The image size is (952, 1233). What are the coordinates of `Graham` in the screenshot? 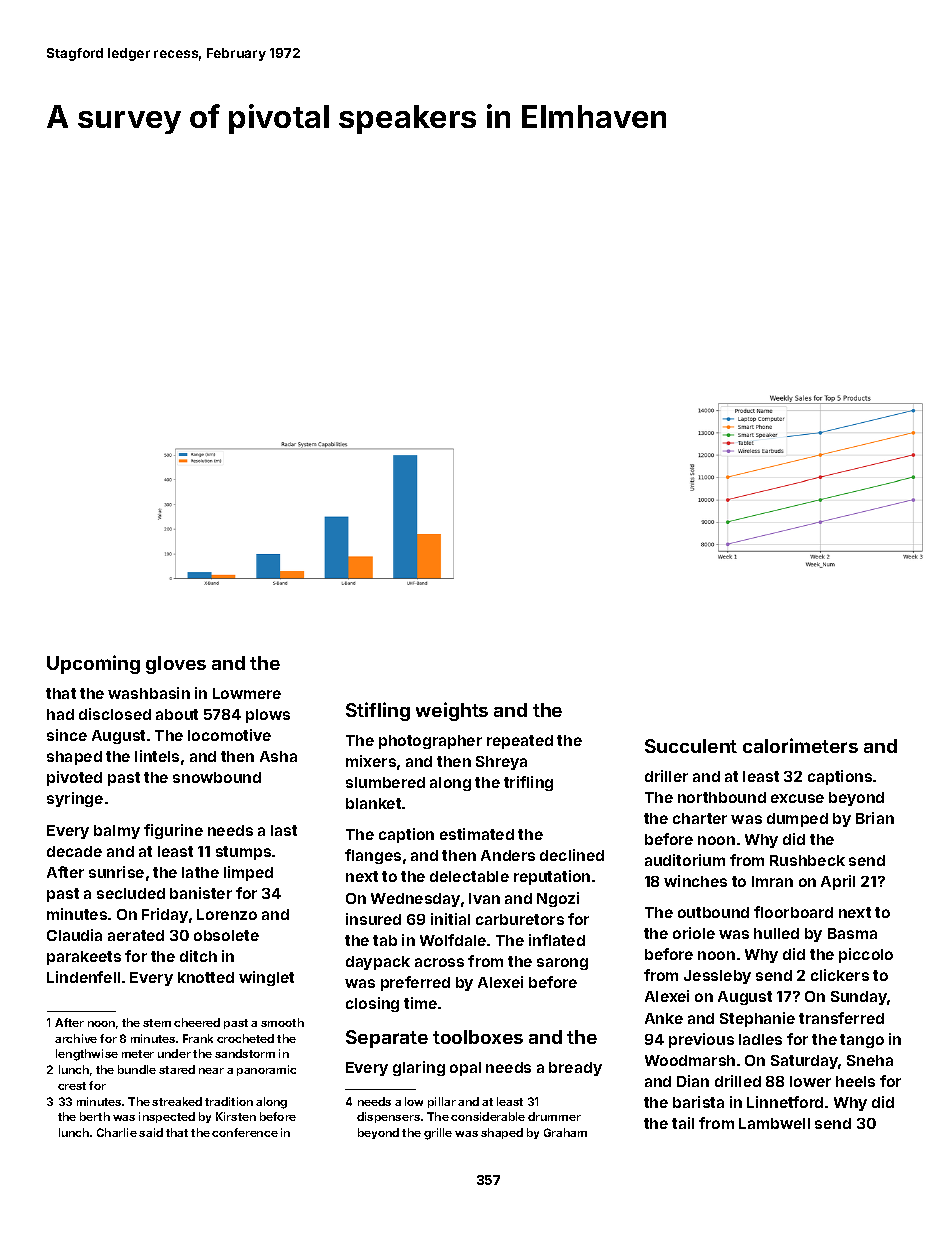 It's located at (565, 1132).
